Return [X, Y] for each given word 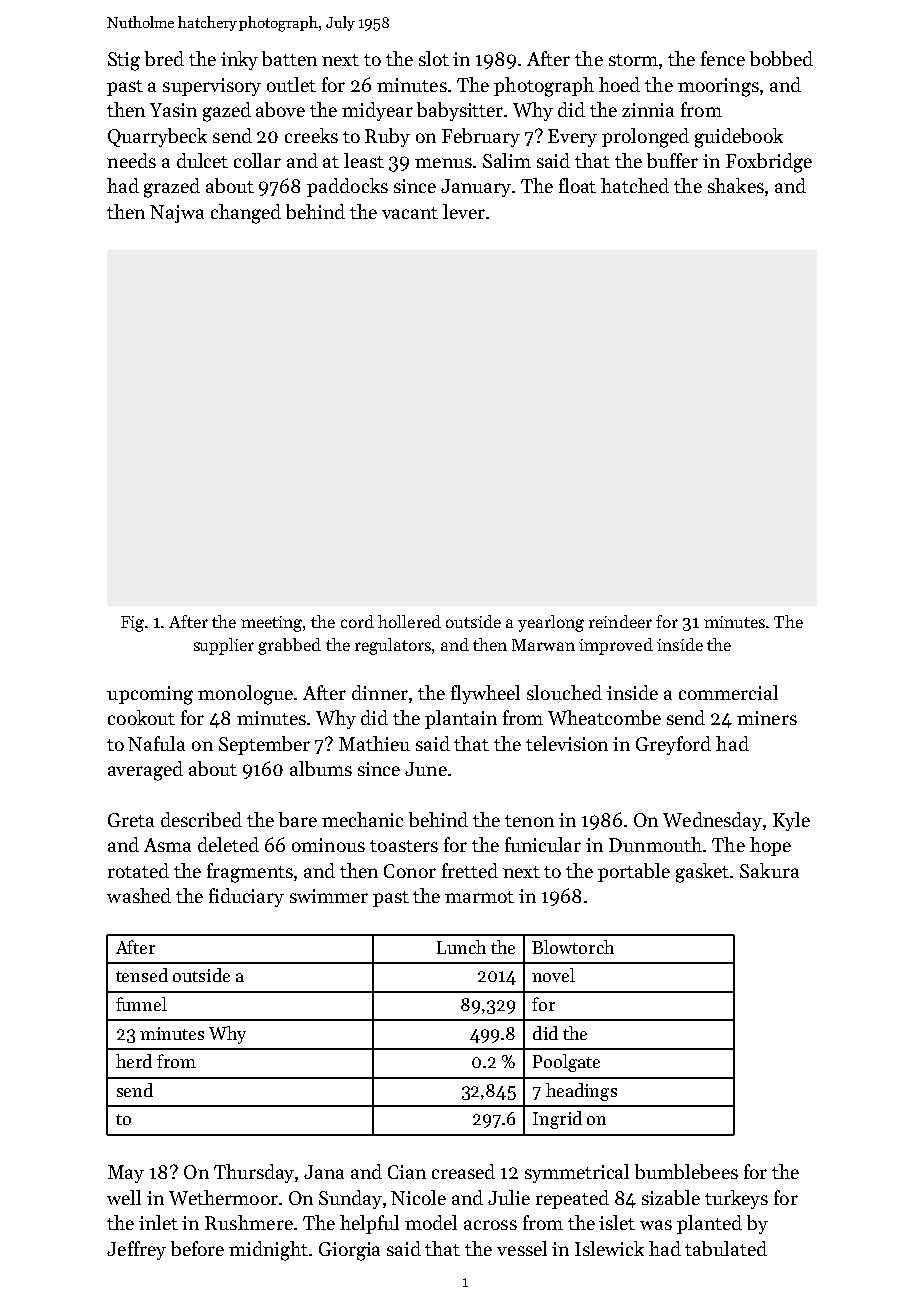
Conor [410, 871]
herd [134, 1061]
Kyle [791, 821]
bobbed [781, 58]
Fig [132, 624]
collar [257, 160]
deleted [228, 844]
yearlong [551, 623]
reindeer [620, 621]
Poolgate [566, 1063]
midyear [377, 111]
